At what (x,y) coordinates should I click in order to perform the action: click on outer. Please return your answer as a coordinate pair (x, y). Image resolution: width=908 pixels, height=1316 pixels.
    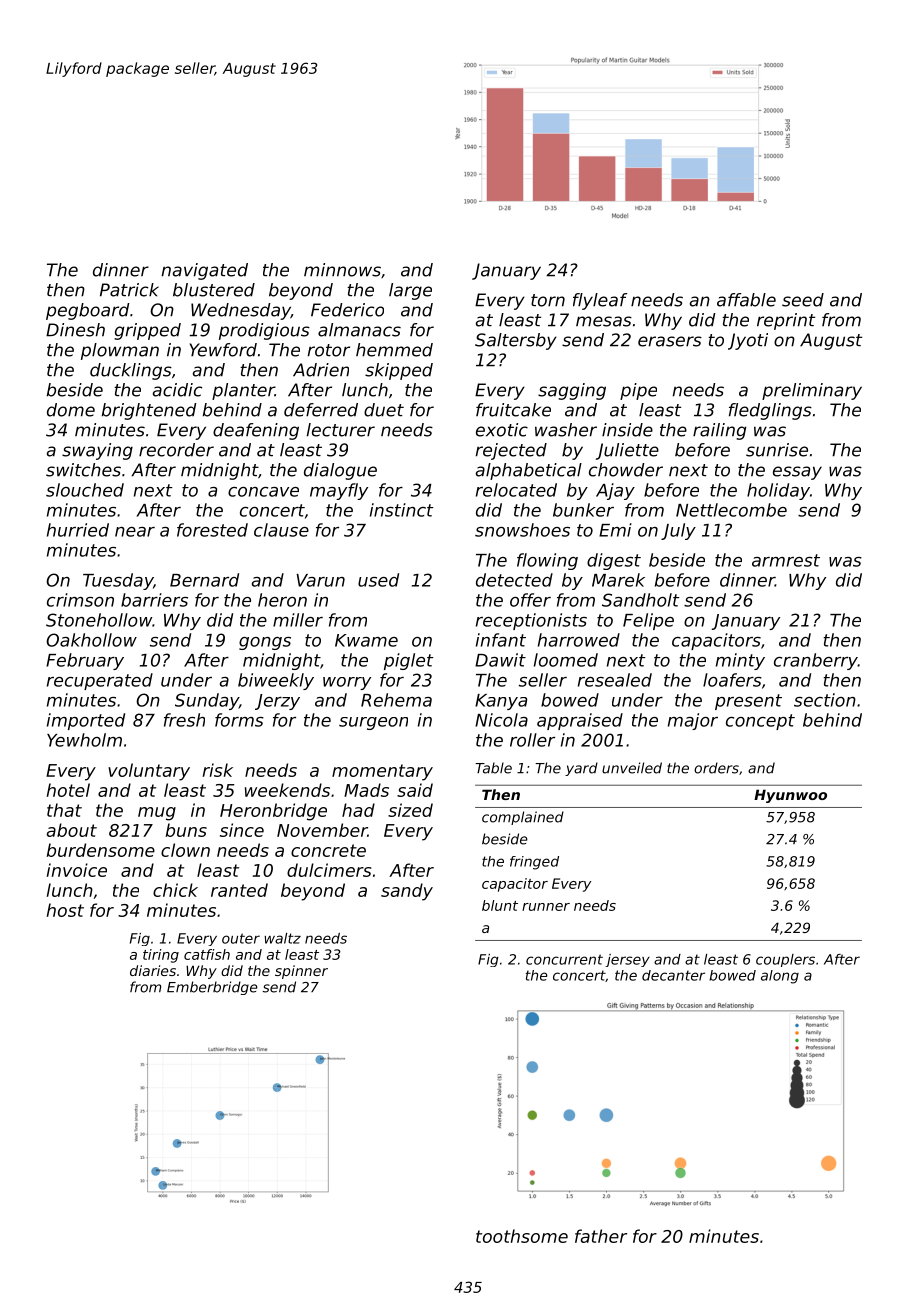
    Looking at the image, I should click on (241, 938).
